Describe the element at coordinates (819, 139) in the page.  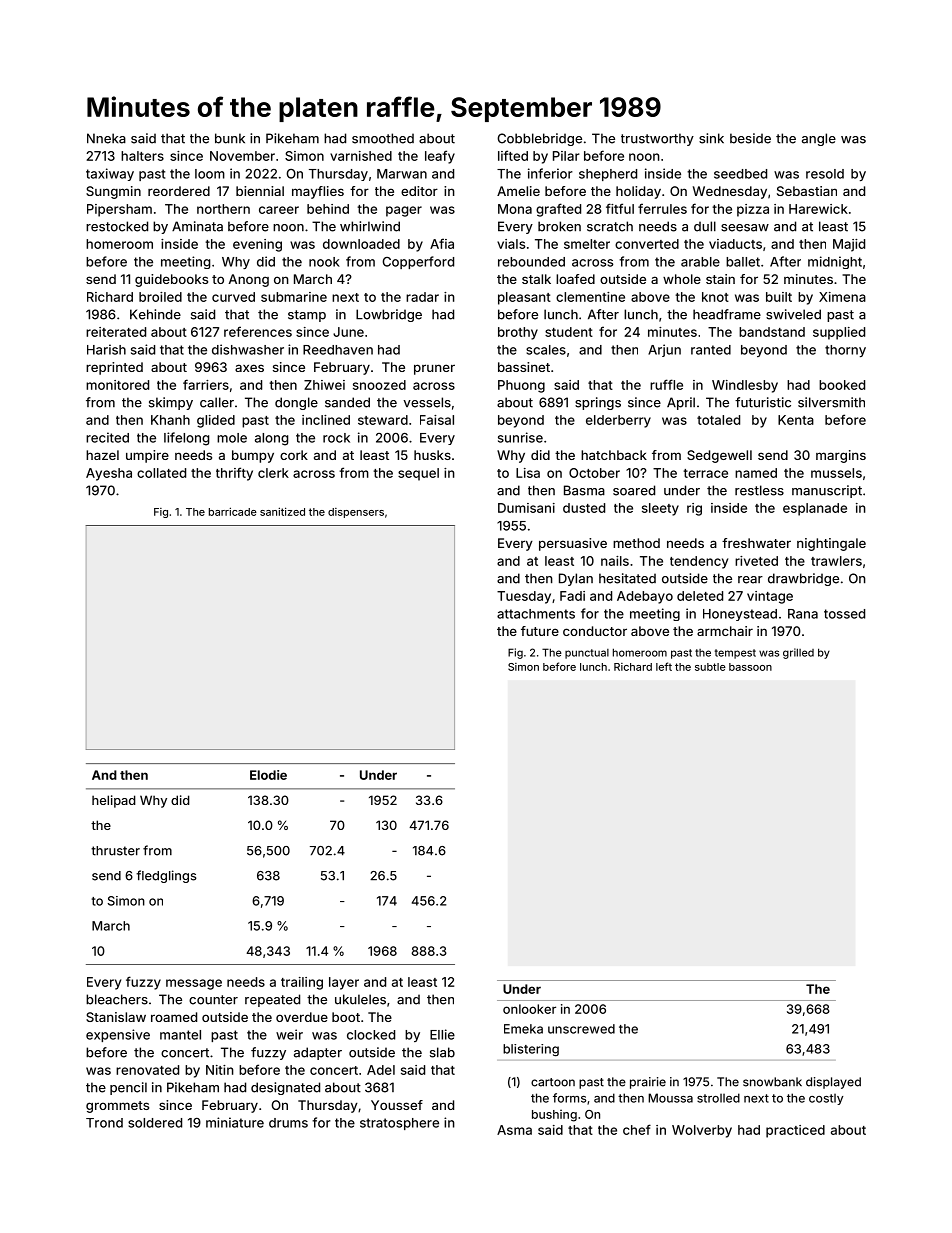
I see `angle` at that location.
